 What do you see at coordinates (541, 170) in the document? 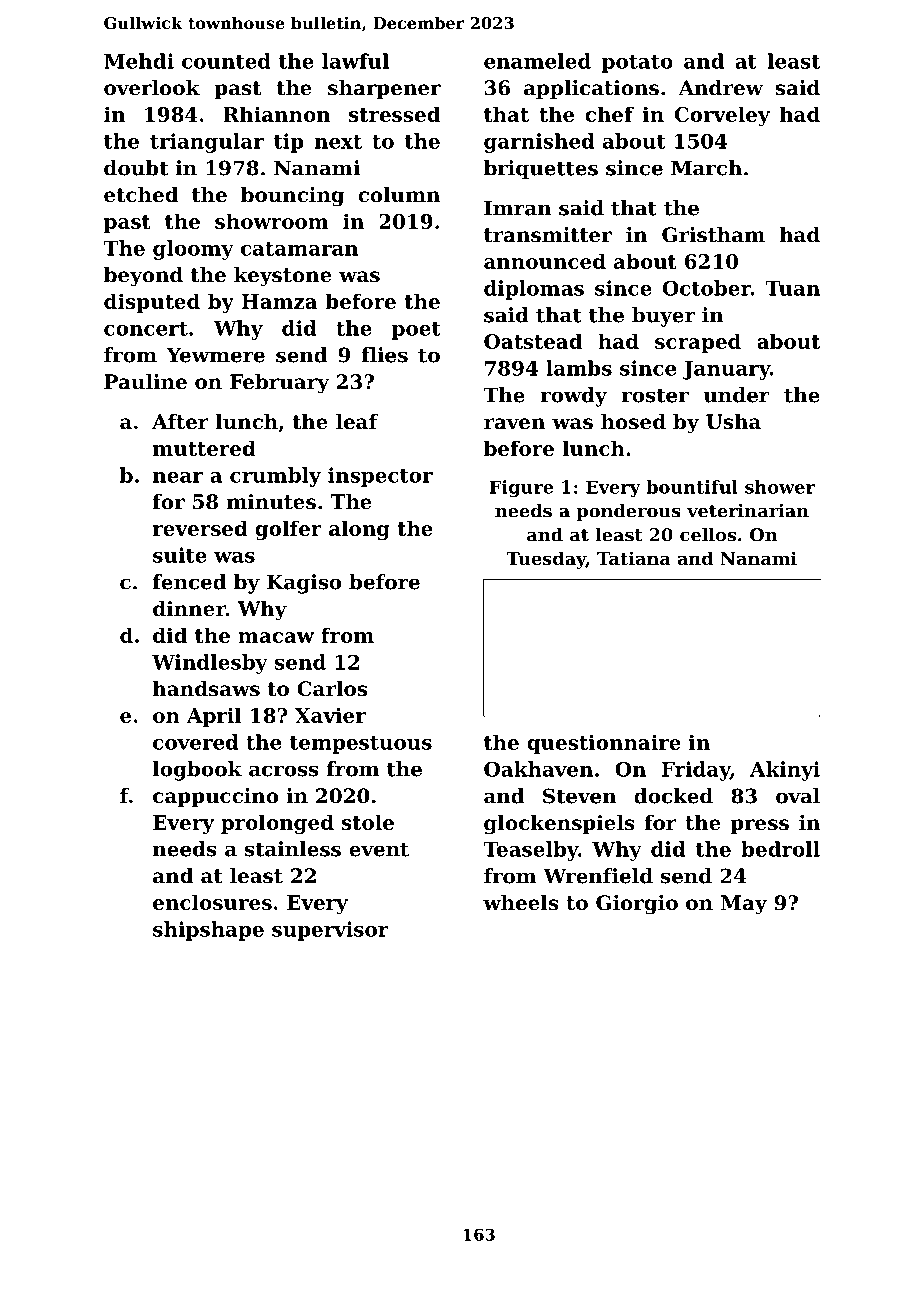
I see `briquettes` at bounding box center [541, 170].
